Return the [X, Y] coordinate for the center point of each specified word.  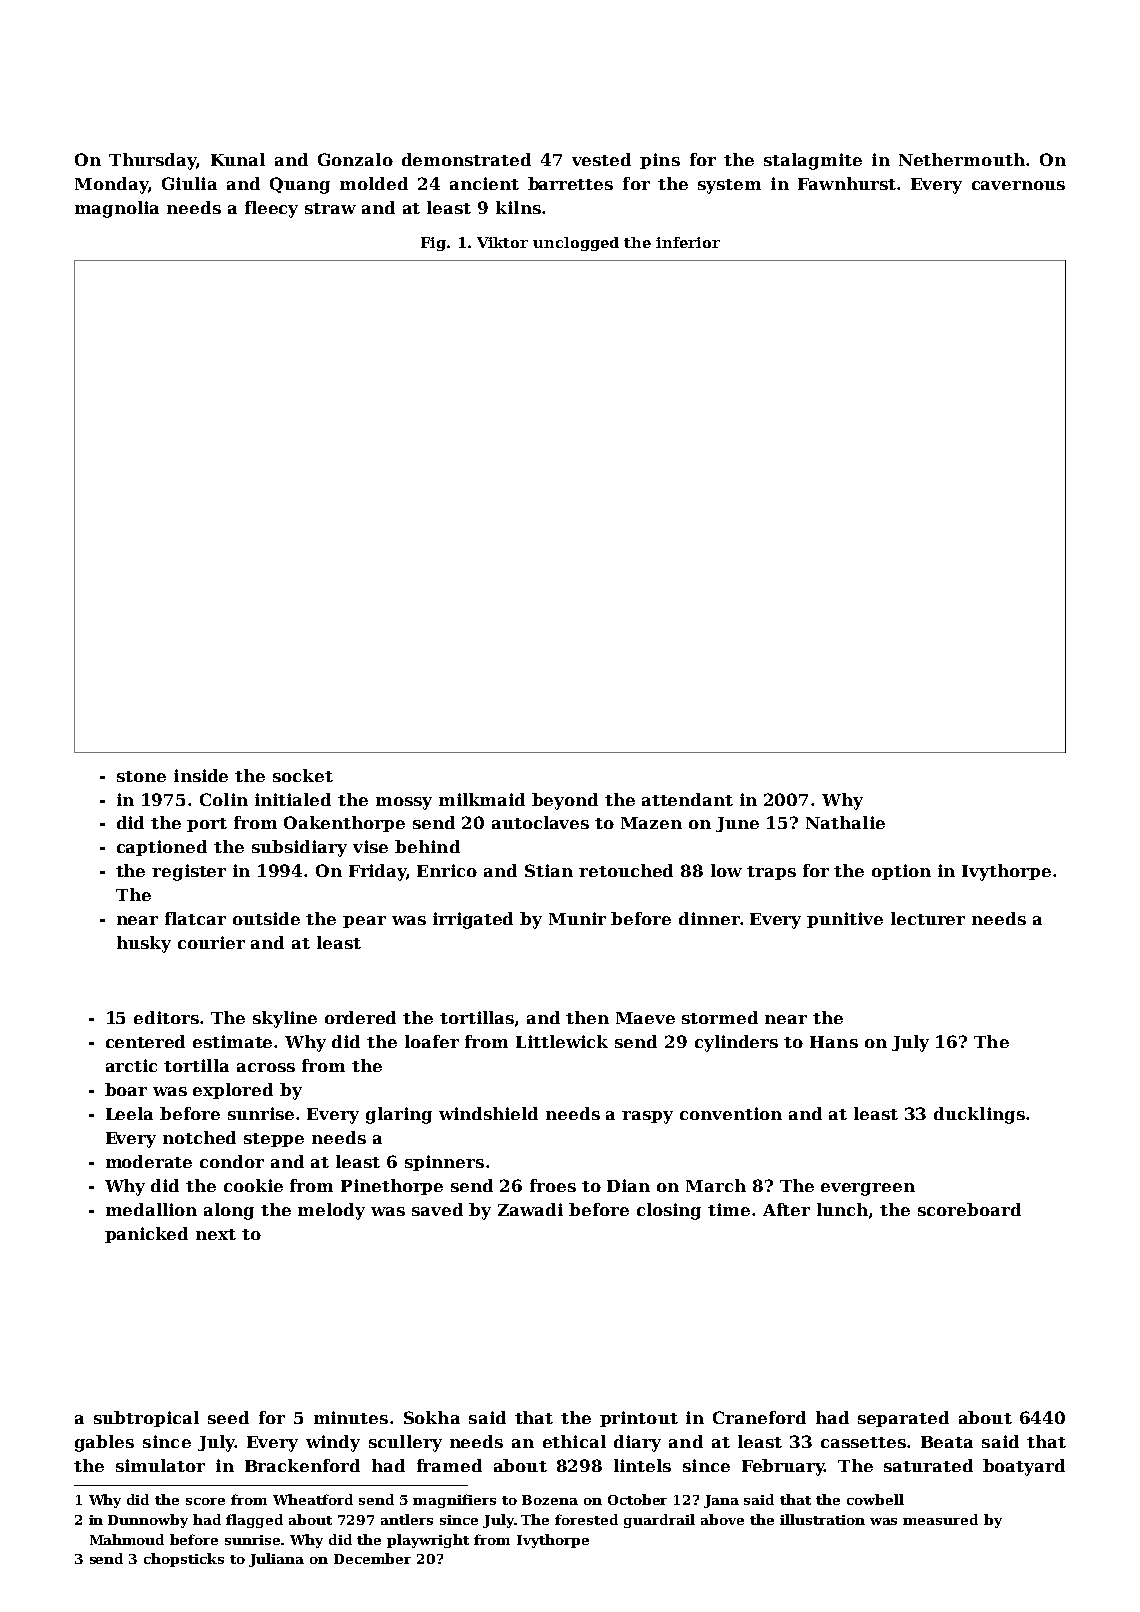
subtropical [146, 1419]
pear [364, 922]
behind [427, 846]
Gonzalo [355, 159]
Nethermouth [962, 159]
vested [601, 159]
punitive [845, 920]
